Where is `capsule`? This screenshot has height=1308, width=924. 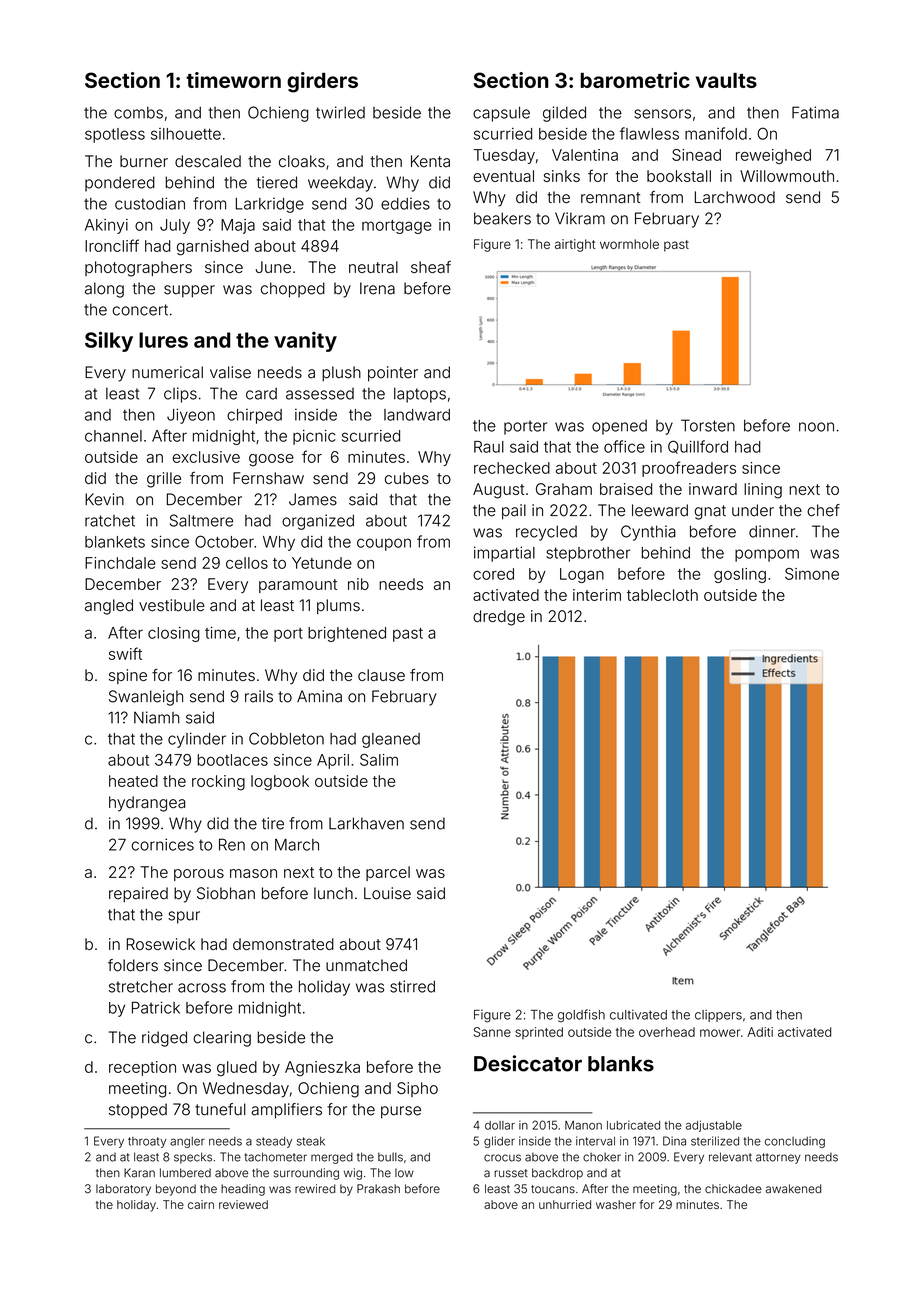 capsule is located at coordinates (501, 114).
